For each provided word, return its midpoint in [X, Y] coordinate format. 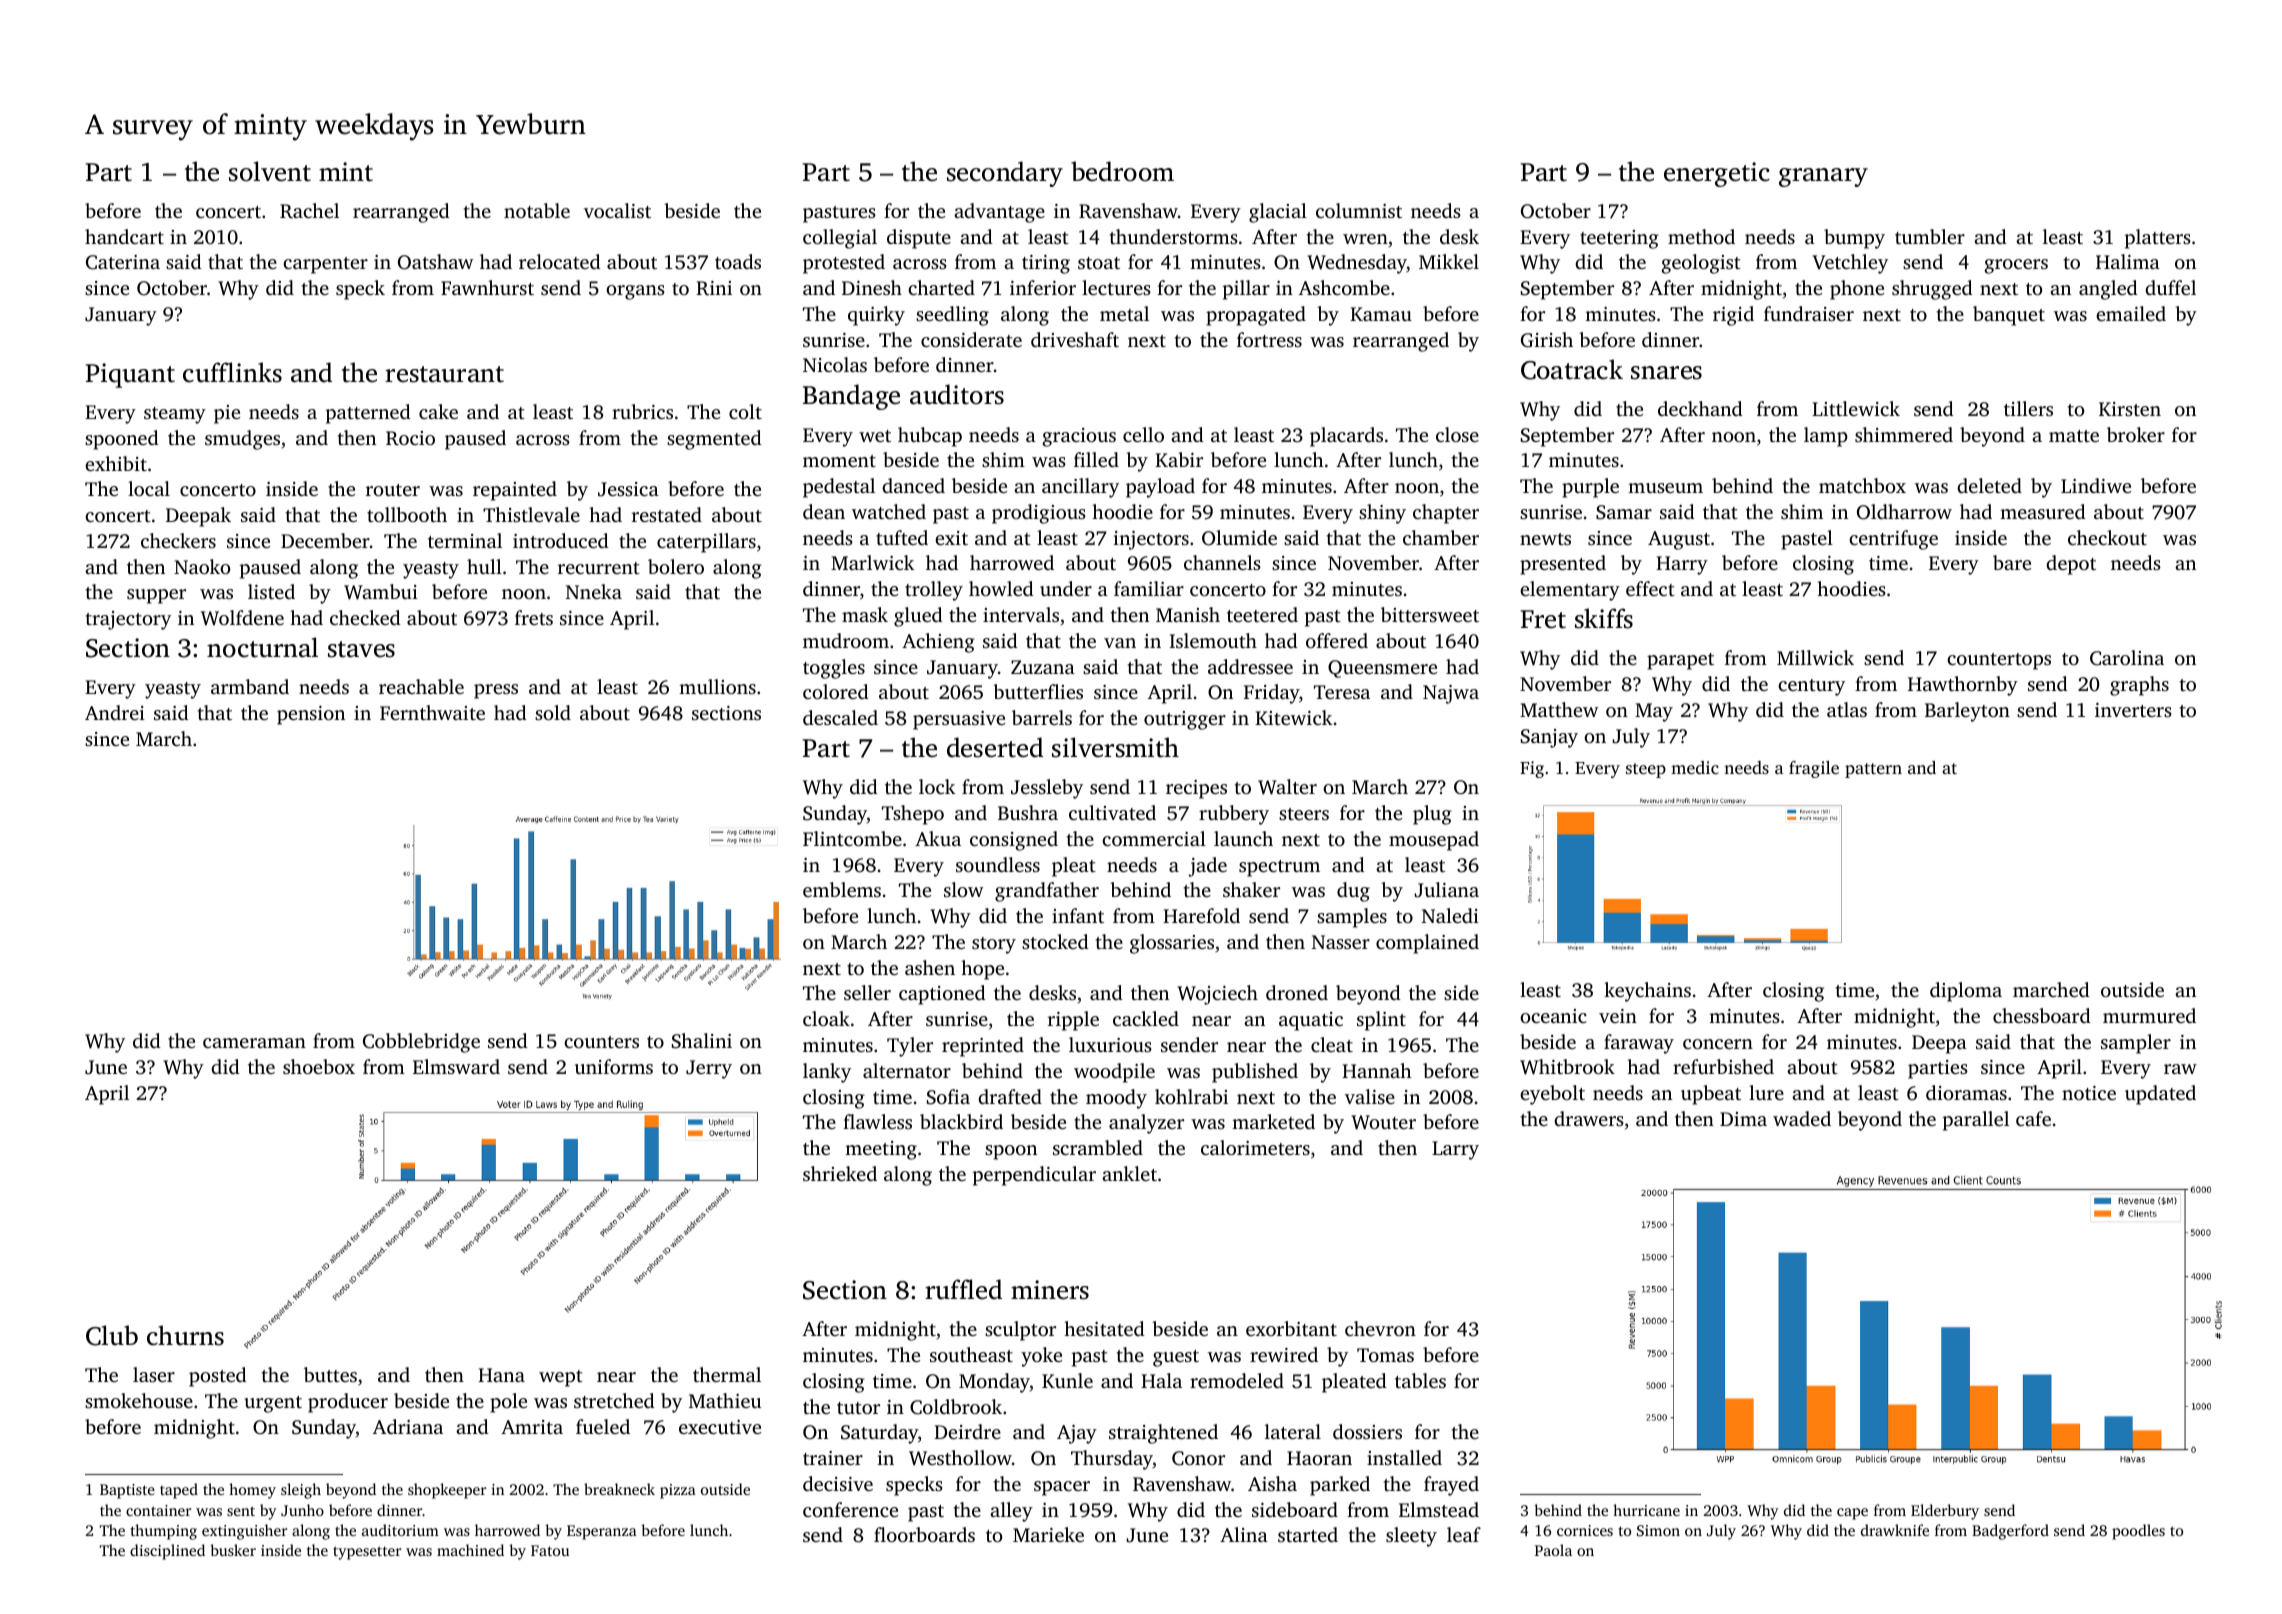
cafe [2033, 1118]
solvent [270, 171]
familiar [1149, 588]
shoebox [319, 1066]
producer [348, 1403]
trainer [833, 1458]
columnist [1359, 210]
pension [311, 715]
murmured [2149, 1015]
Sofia [948, 1097]
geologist [1701, 264]
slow [963, 889]
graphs [2139, 686]
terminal [465, 540]
